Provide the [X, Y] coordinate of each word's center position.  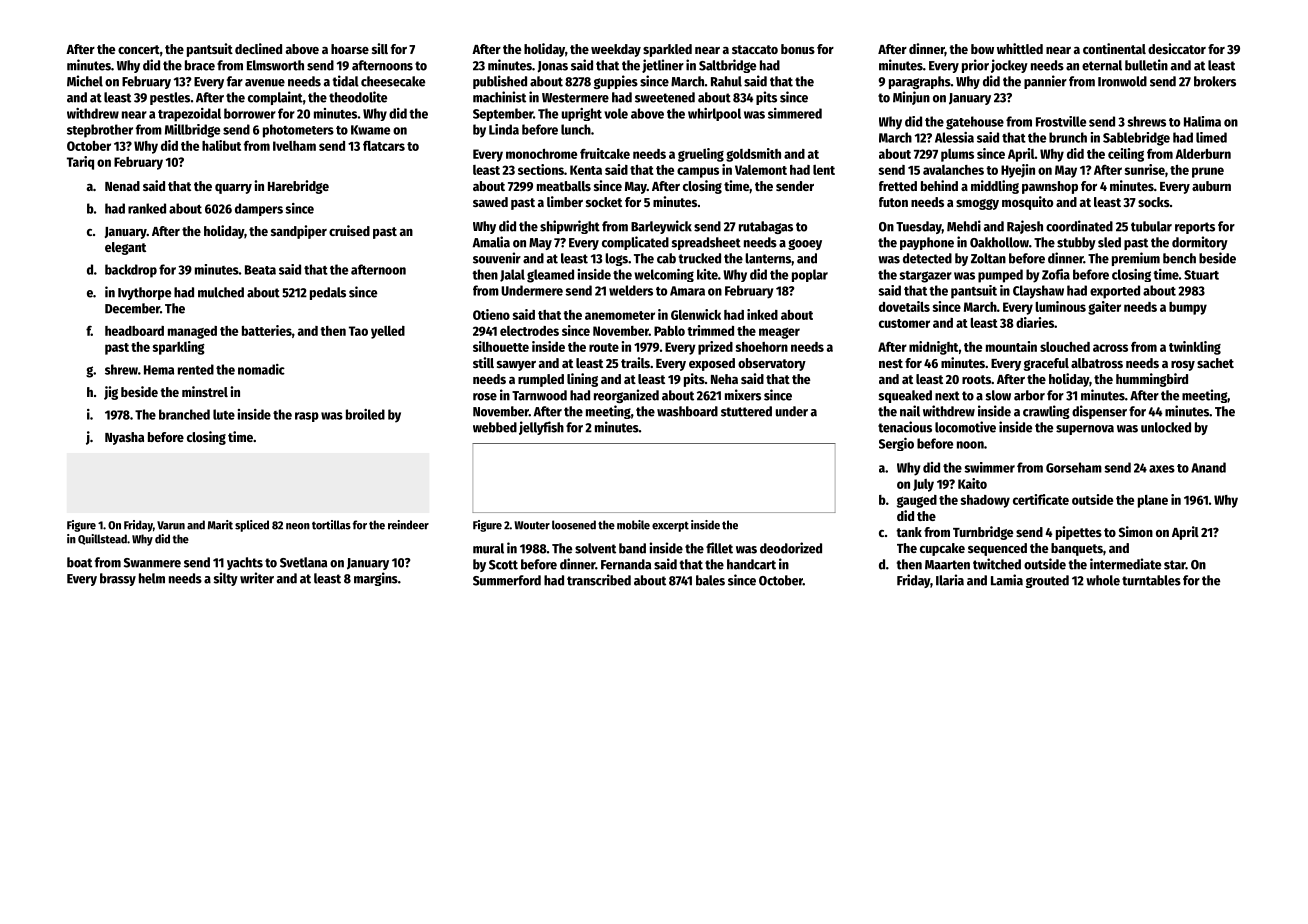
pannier [1045, 82]
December [132, 308]
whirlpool [714, 114]
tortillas [331, 525]
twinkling [1195, 348]
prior [975, 66]
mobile [633, 525]
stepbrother [100, 131]
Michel [85, 81]
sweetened [665, 97]
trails [635, 362]
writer [257, 578]
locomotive [965, 427]
